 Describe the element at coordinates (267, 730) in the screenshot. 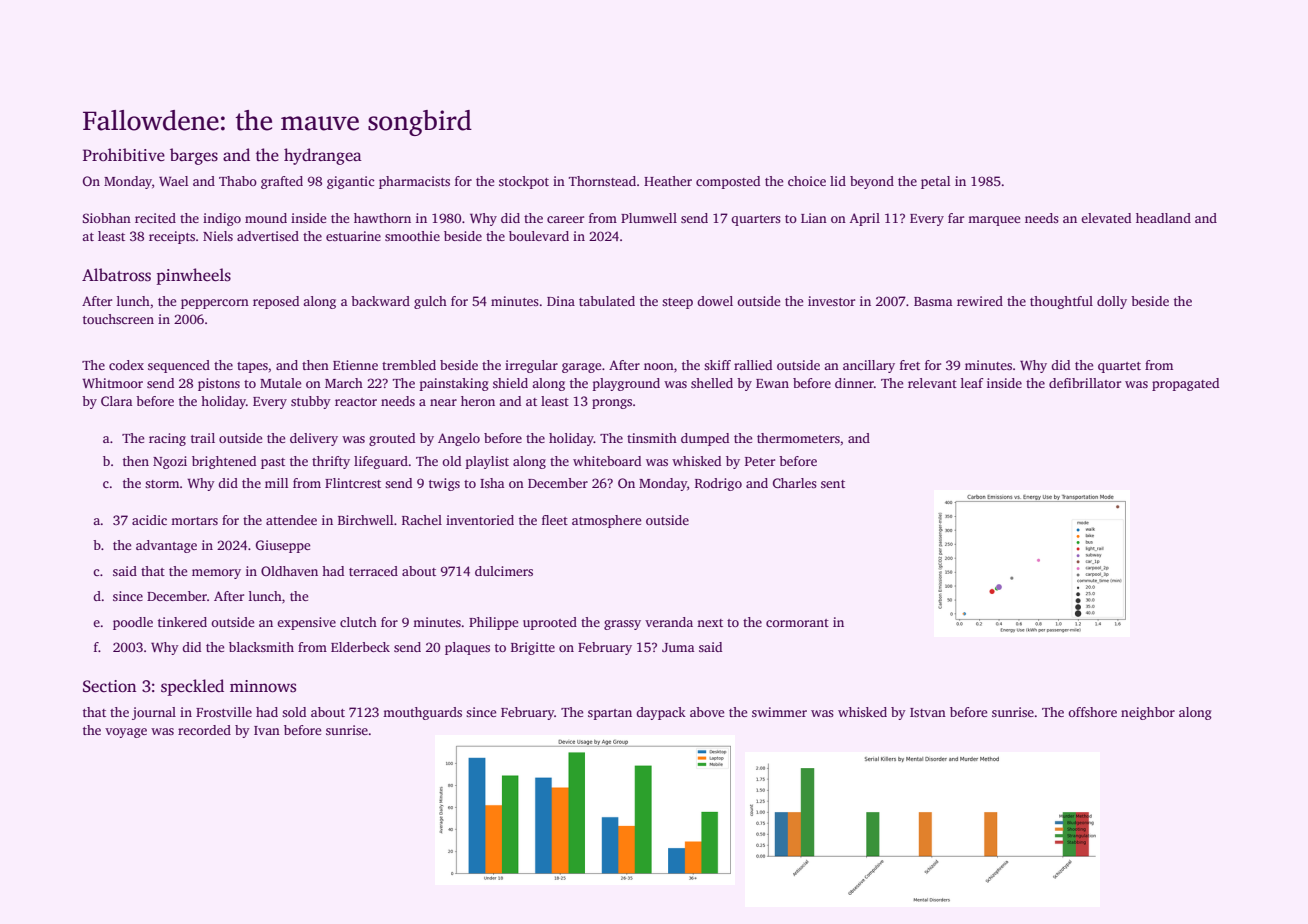

I see `Ivan` at that location.
